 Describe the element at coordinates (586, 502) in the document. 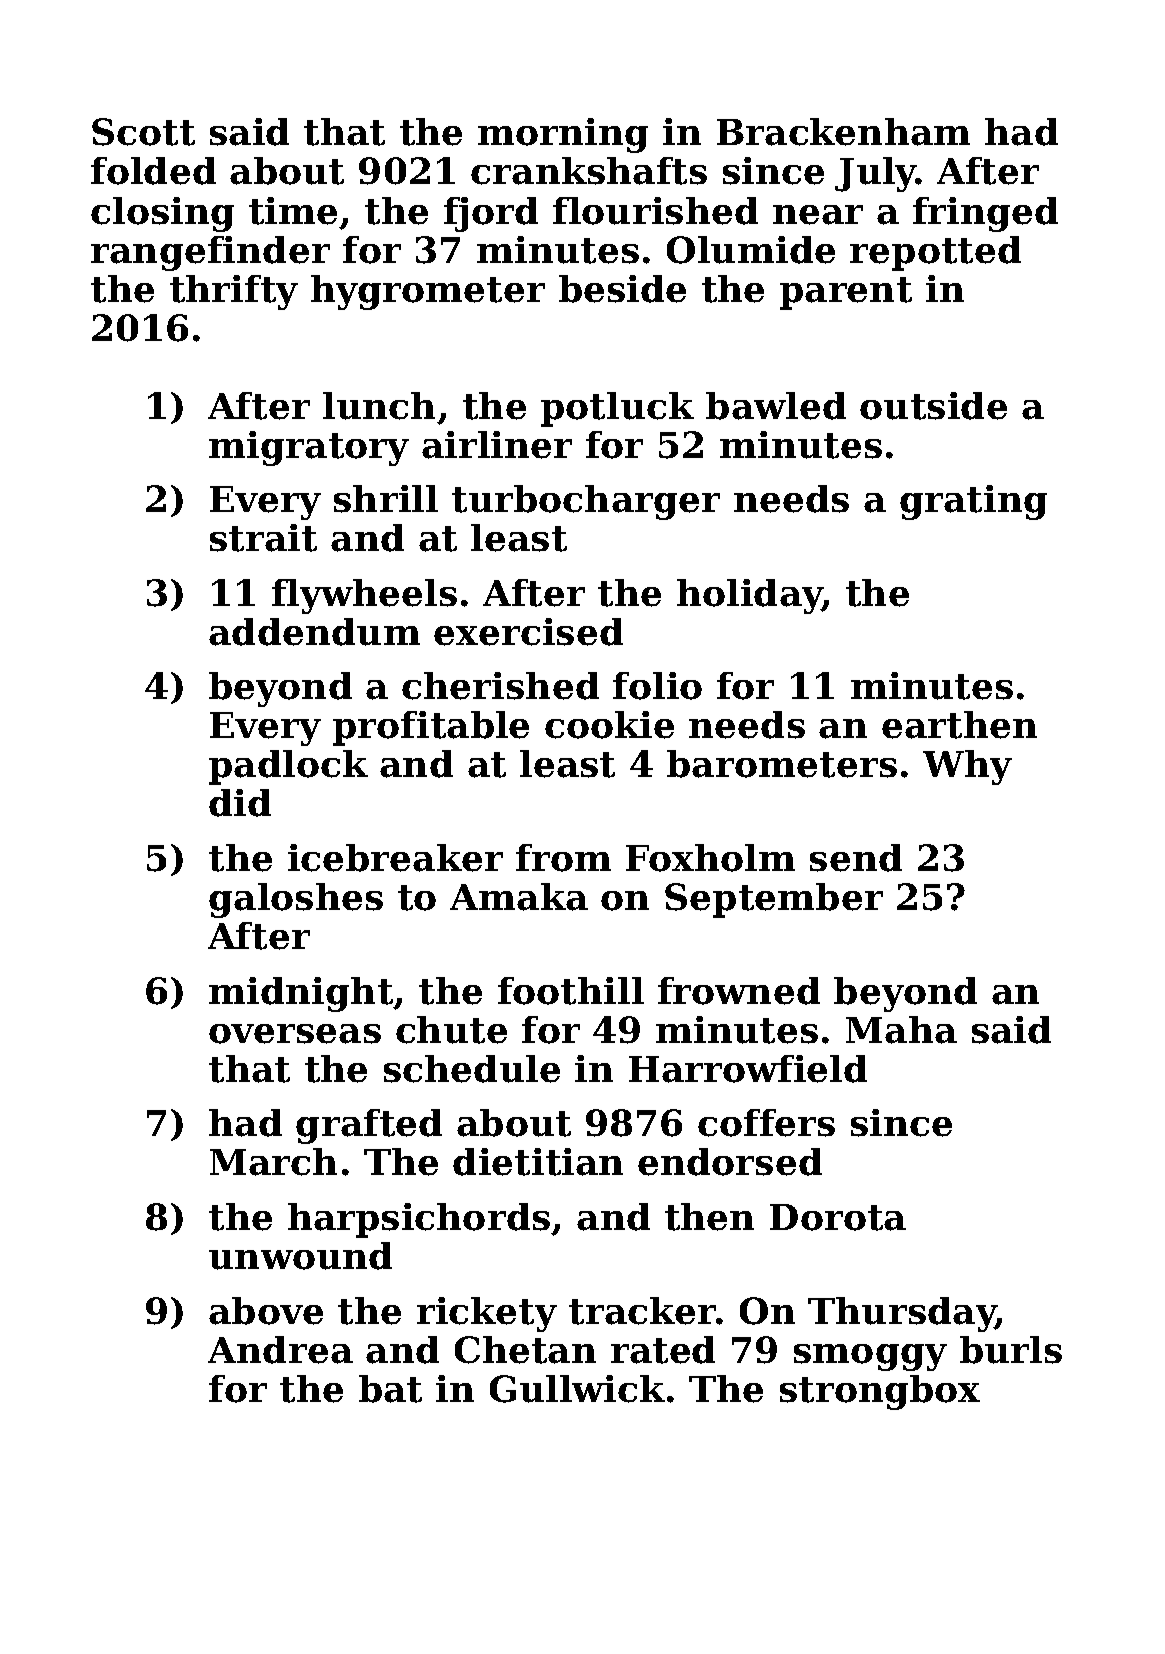

I see `turbocharger` at that location.
